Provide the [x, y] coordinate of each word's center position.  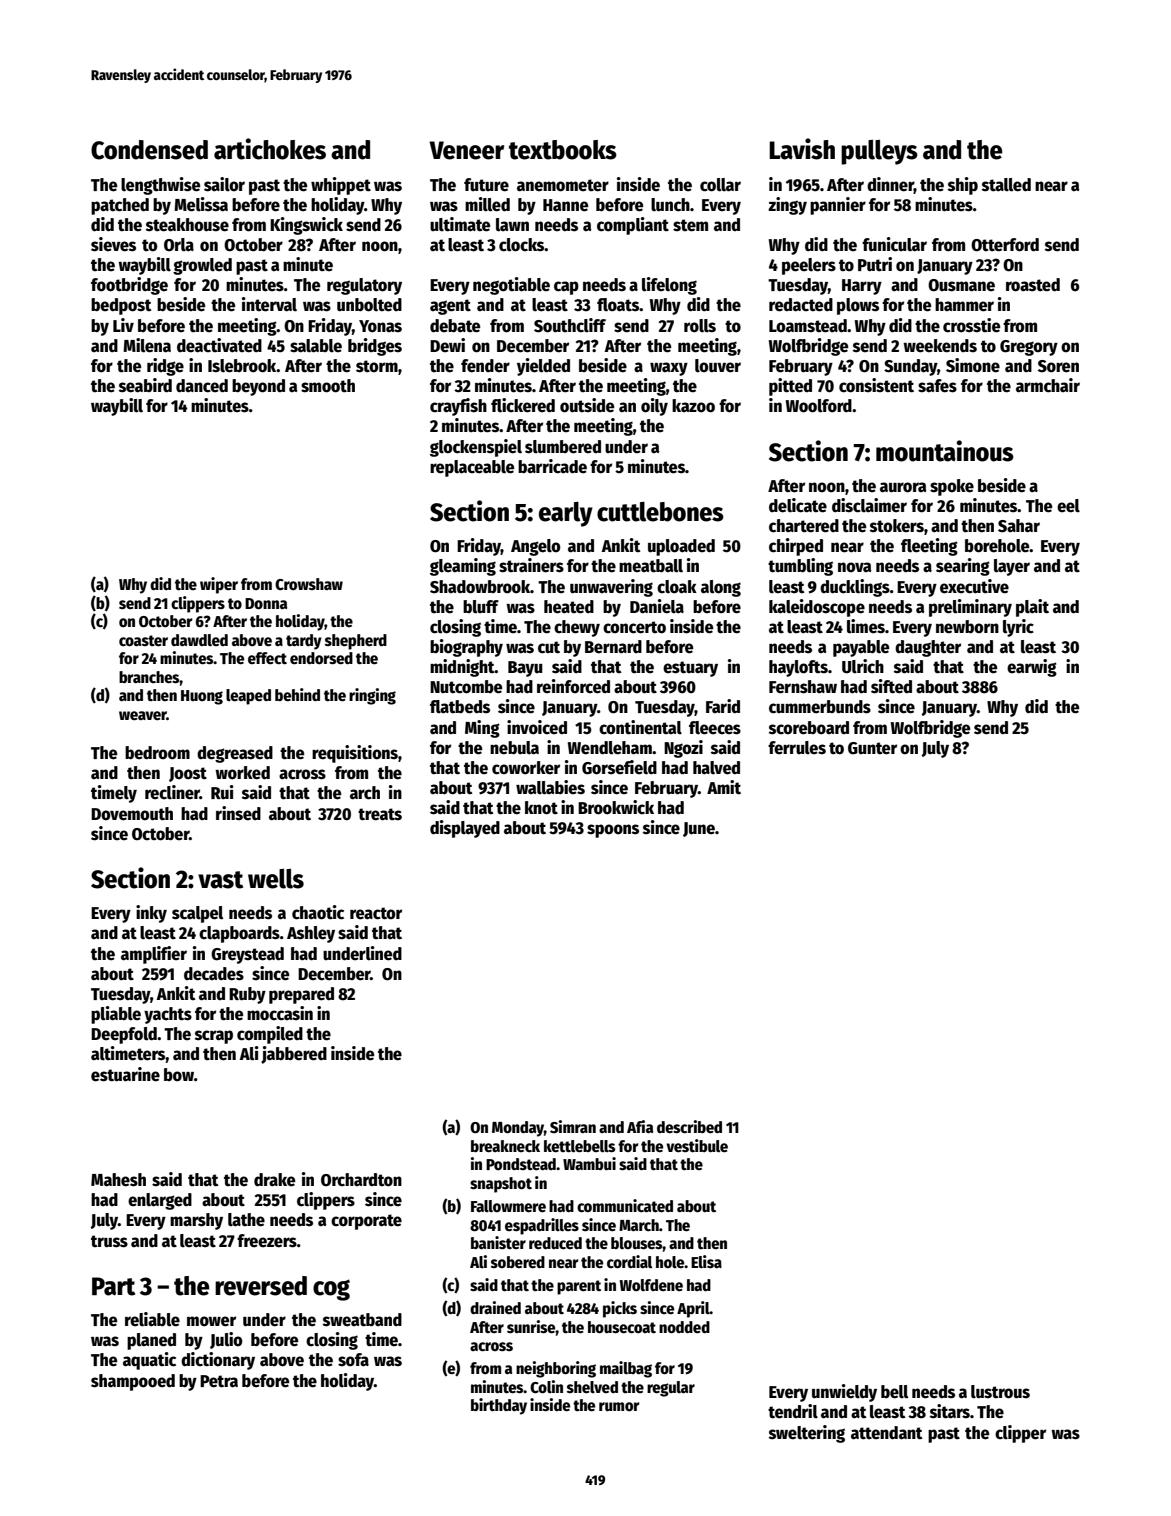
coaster [143, 641]
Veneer [466, 150]
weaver [143, 716]
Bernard [613, 647]
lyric [1018, 628]
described [689, 1127]
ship [963, 186]
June [699, 829]
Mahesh [118, 1180]
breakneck [505, 1146]
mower [211, 1321]
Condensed [149, 150]
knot [541, 808]
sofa [353, 1360]
